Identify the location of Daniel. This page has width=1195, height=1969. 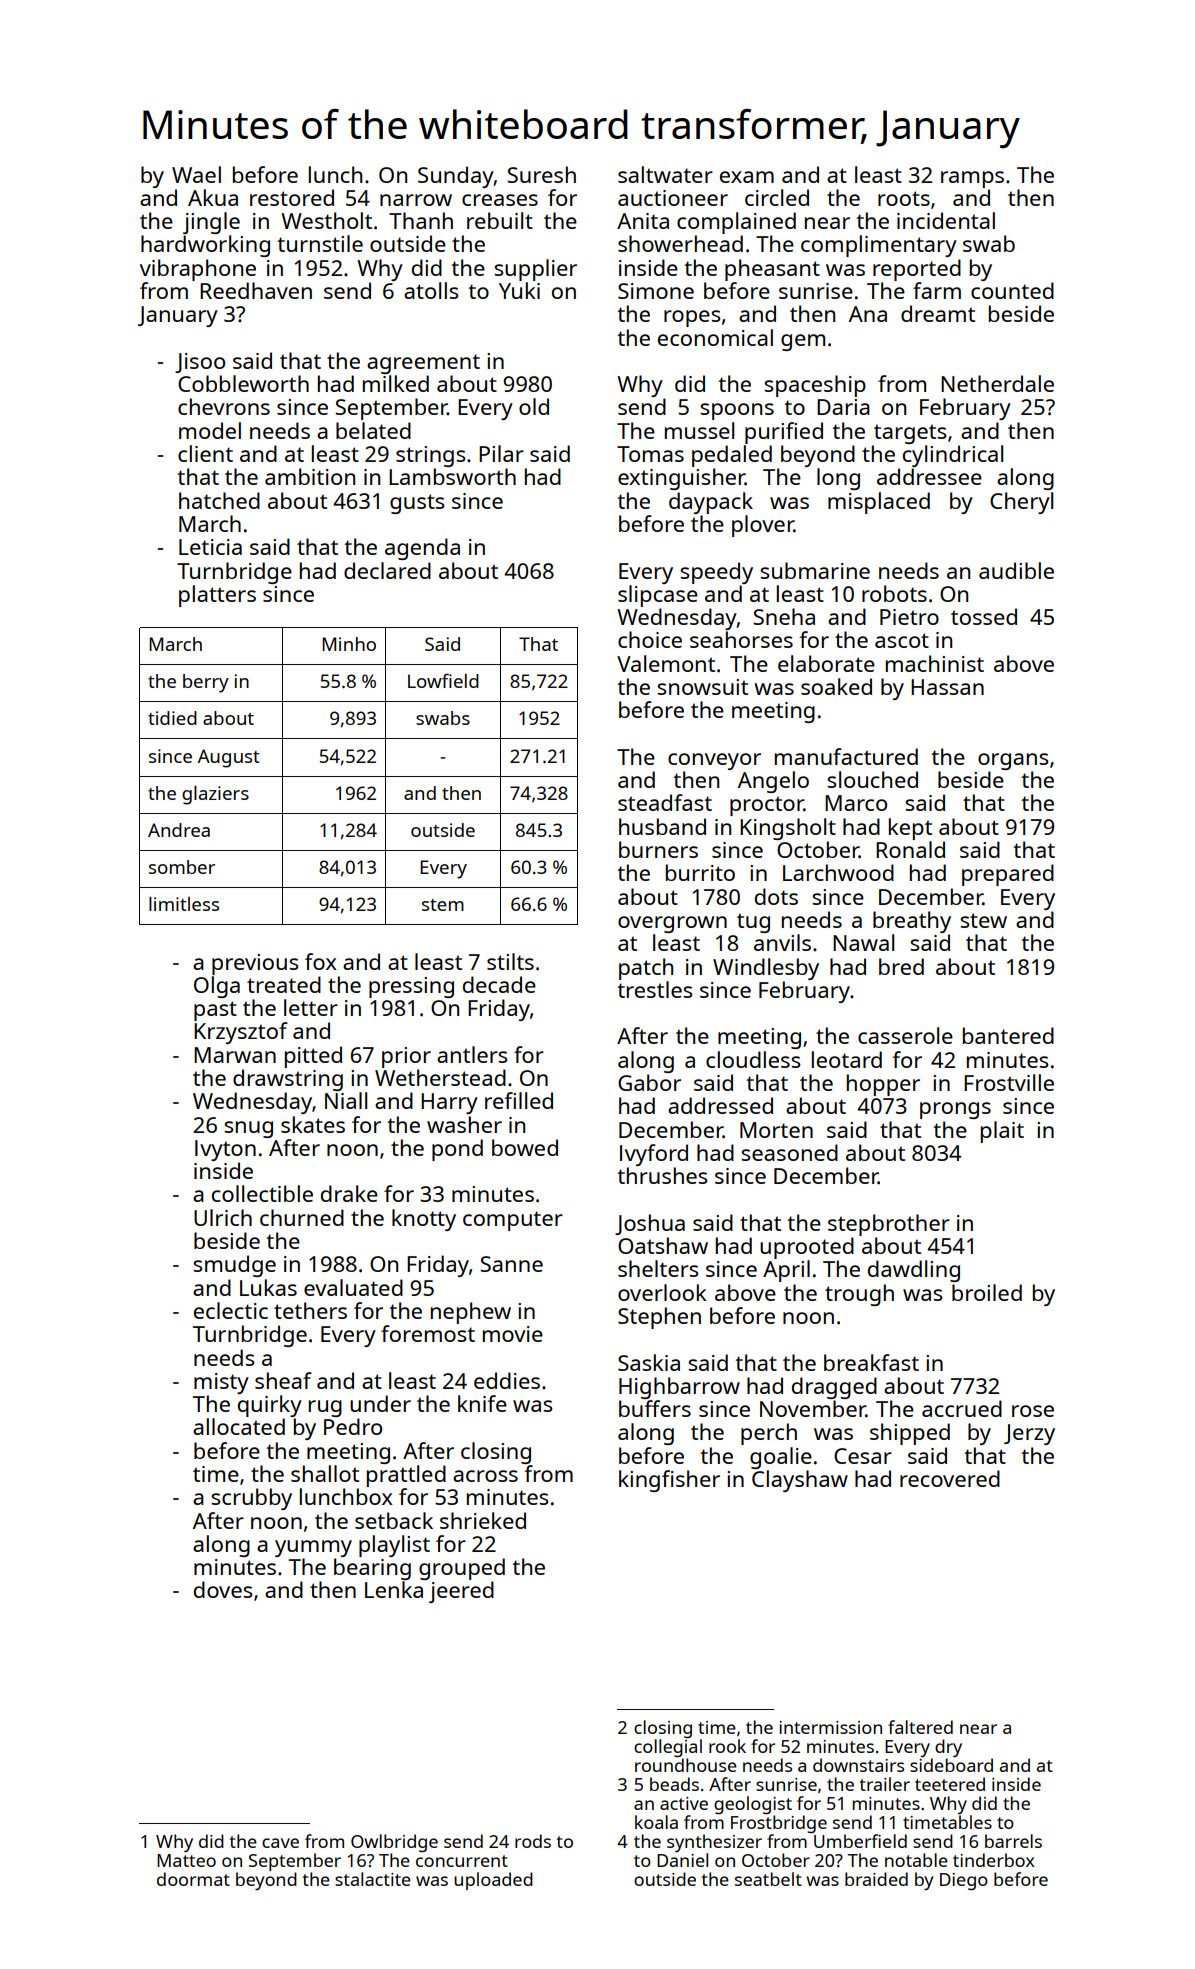
(682, 1860).
